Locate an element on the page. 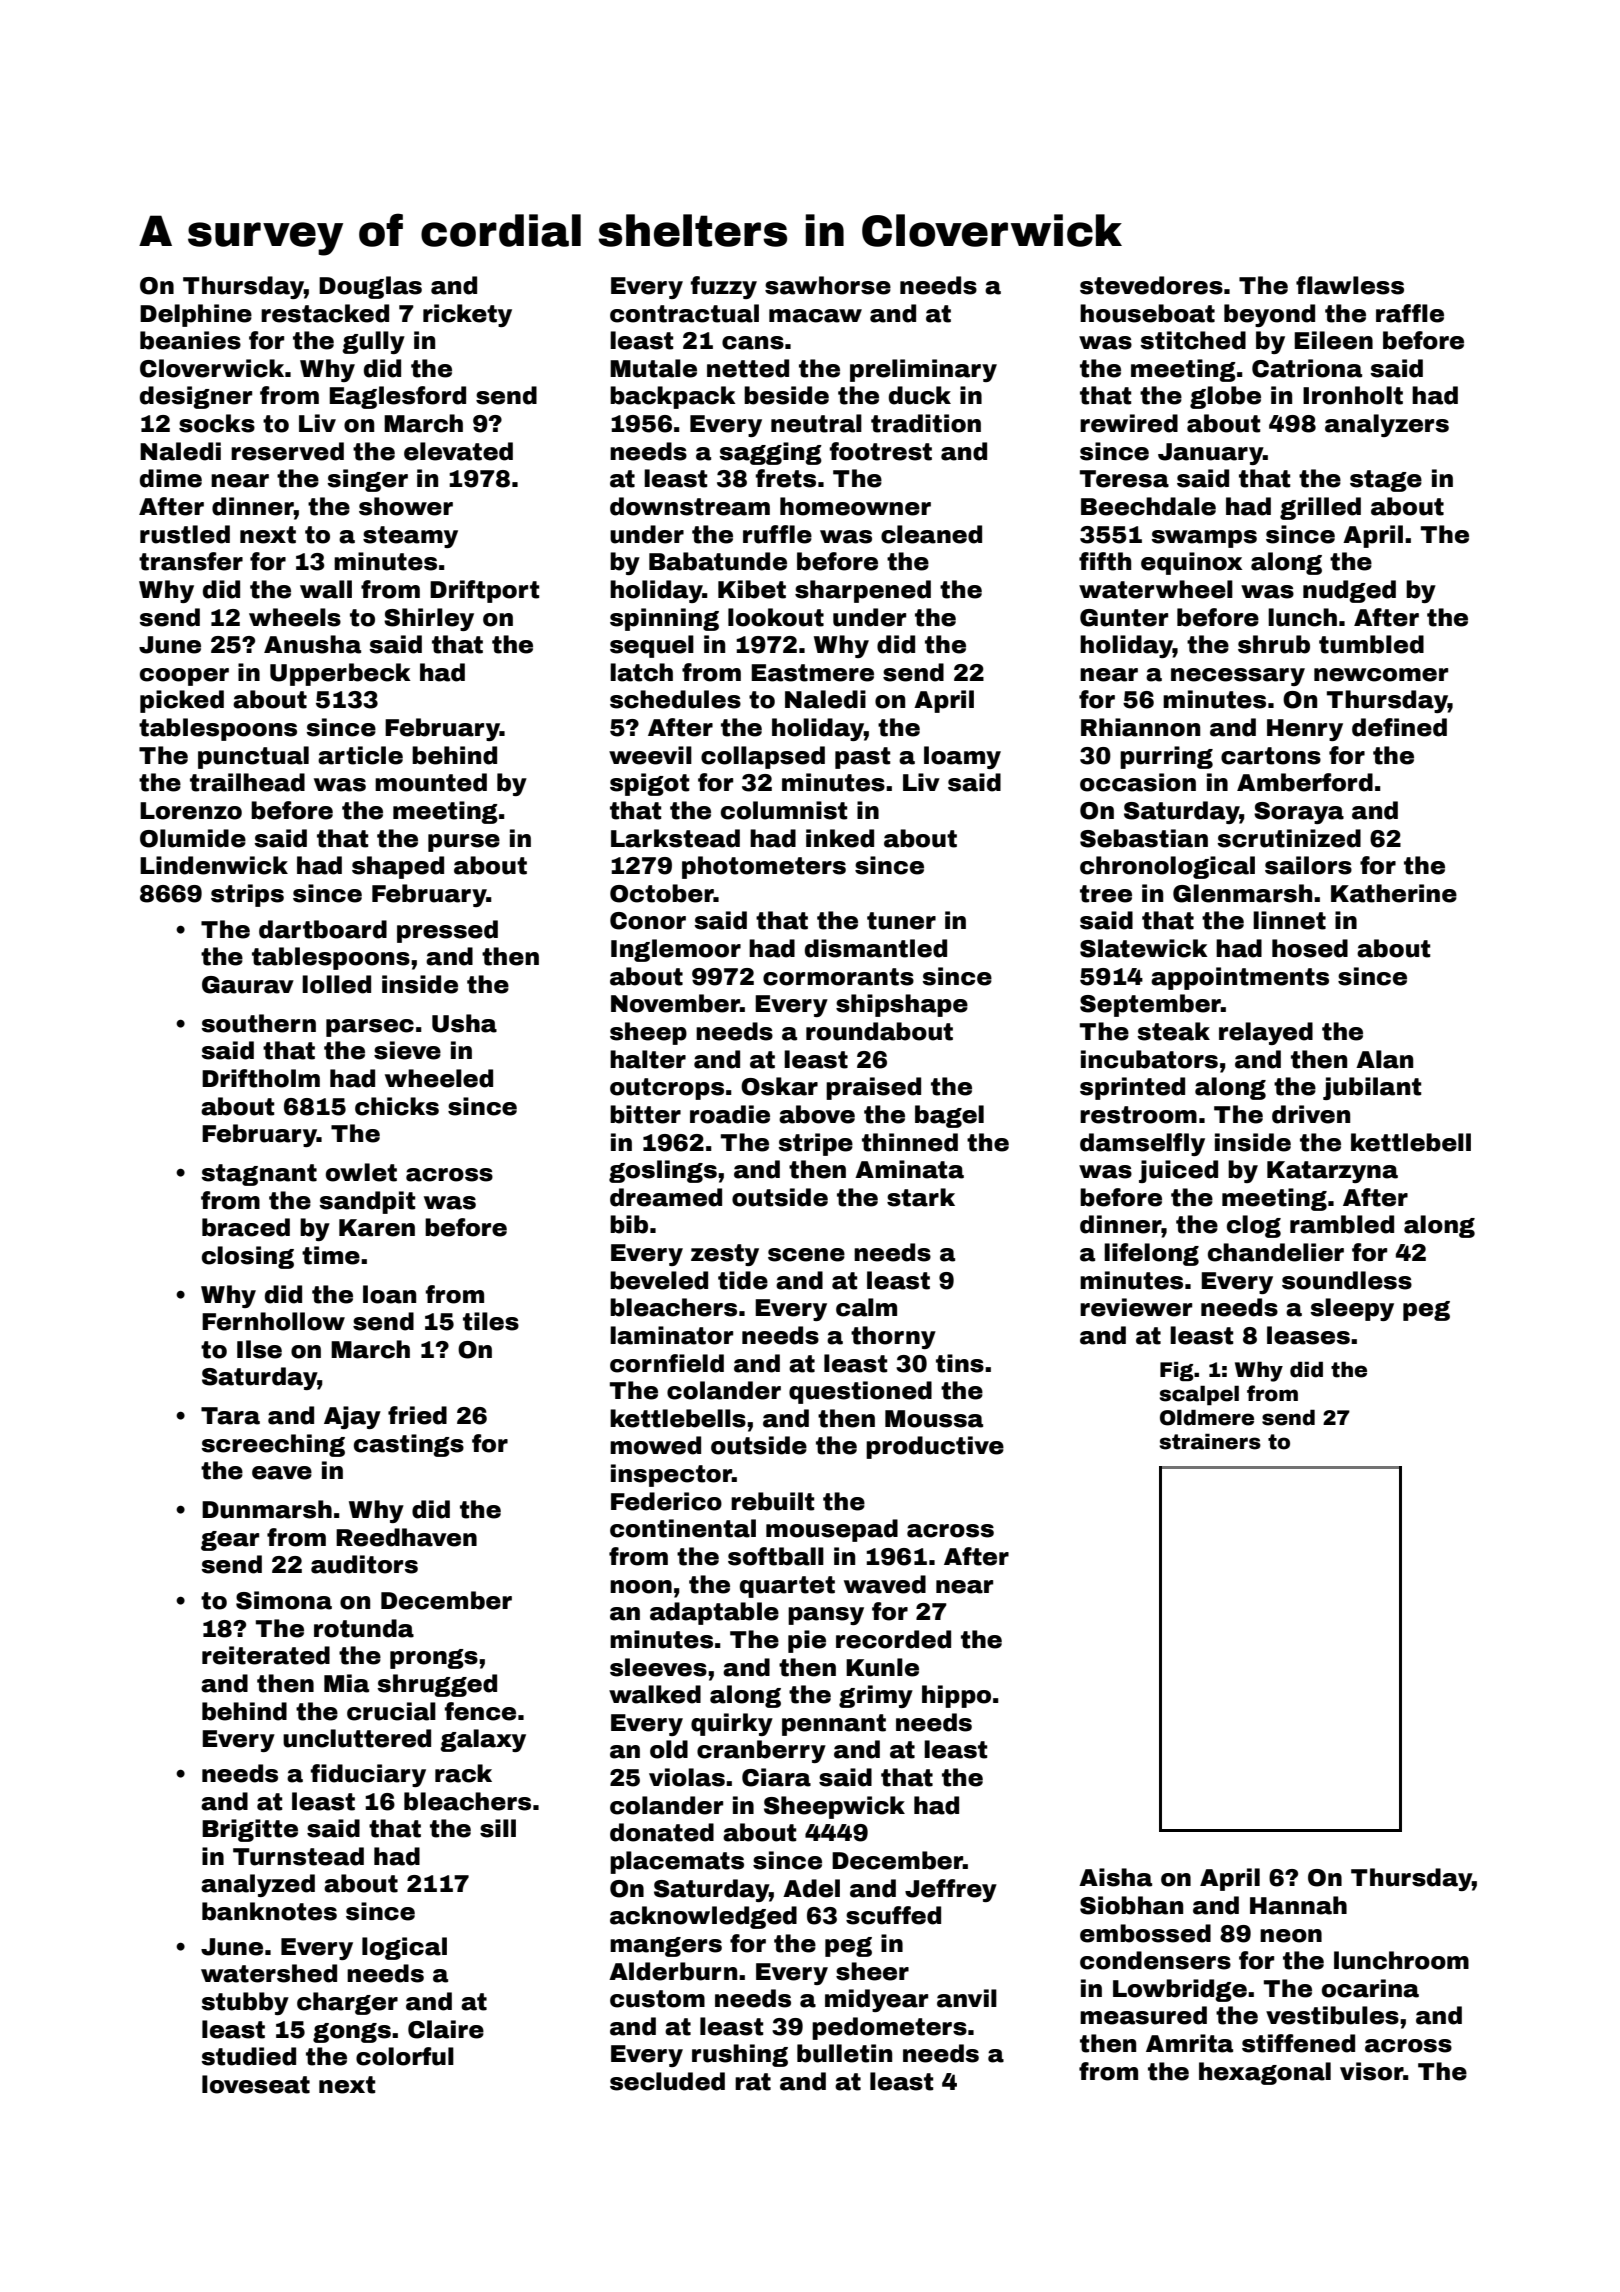 This image has height=2292, width=1620. anvil is located at coordinates (967, 1998).
